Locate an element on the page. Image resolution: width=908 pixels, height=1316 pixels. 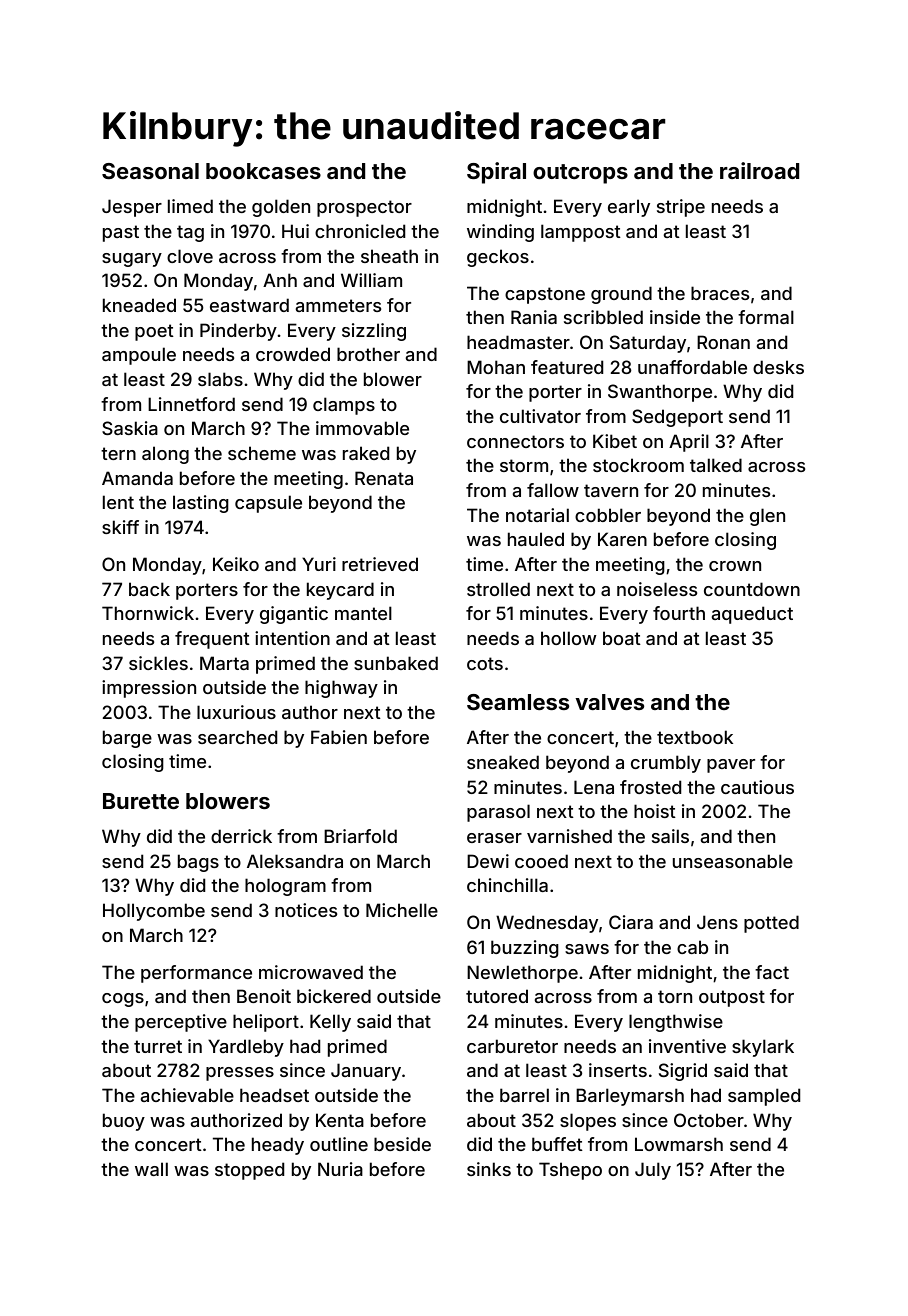
Briarfold is located at coordinates (360, 836).
